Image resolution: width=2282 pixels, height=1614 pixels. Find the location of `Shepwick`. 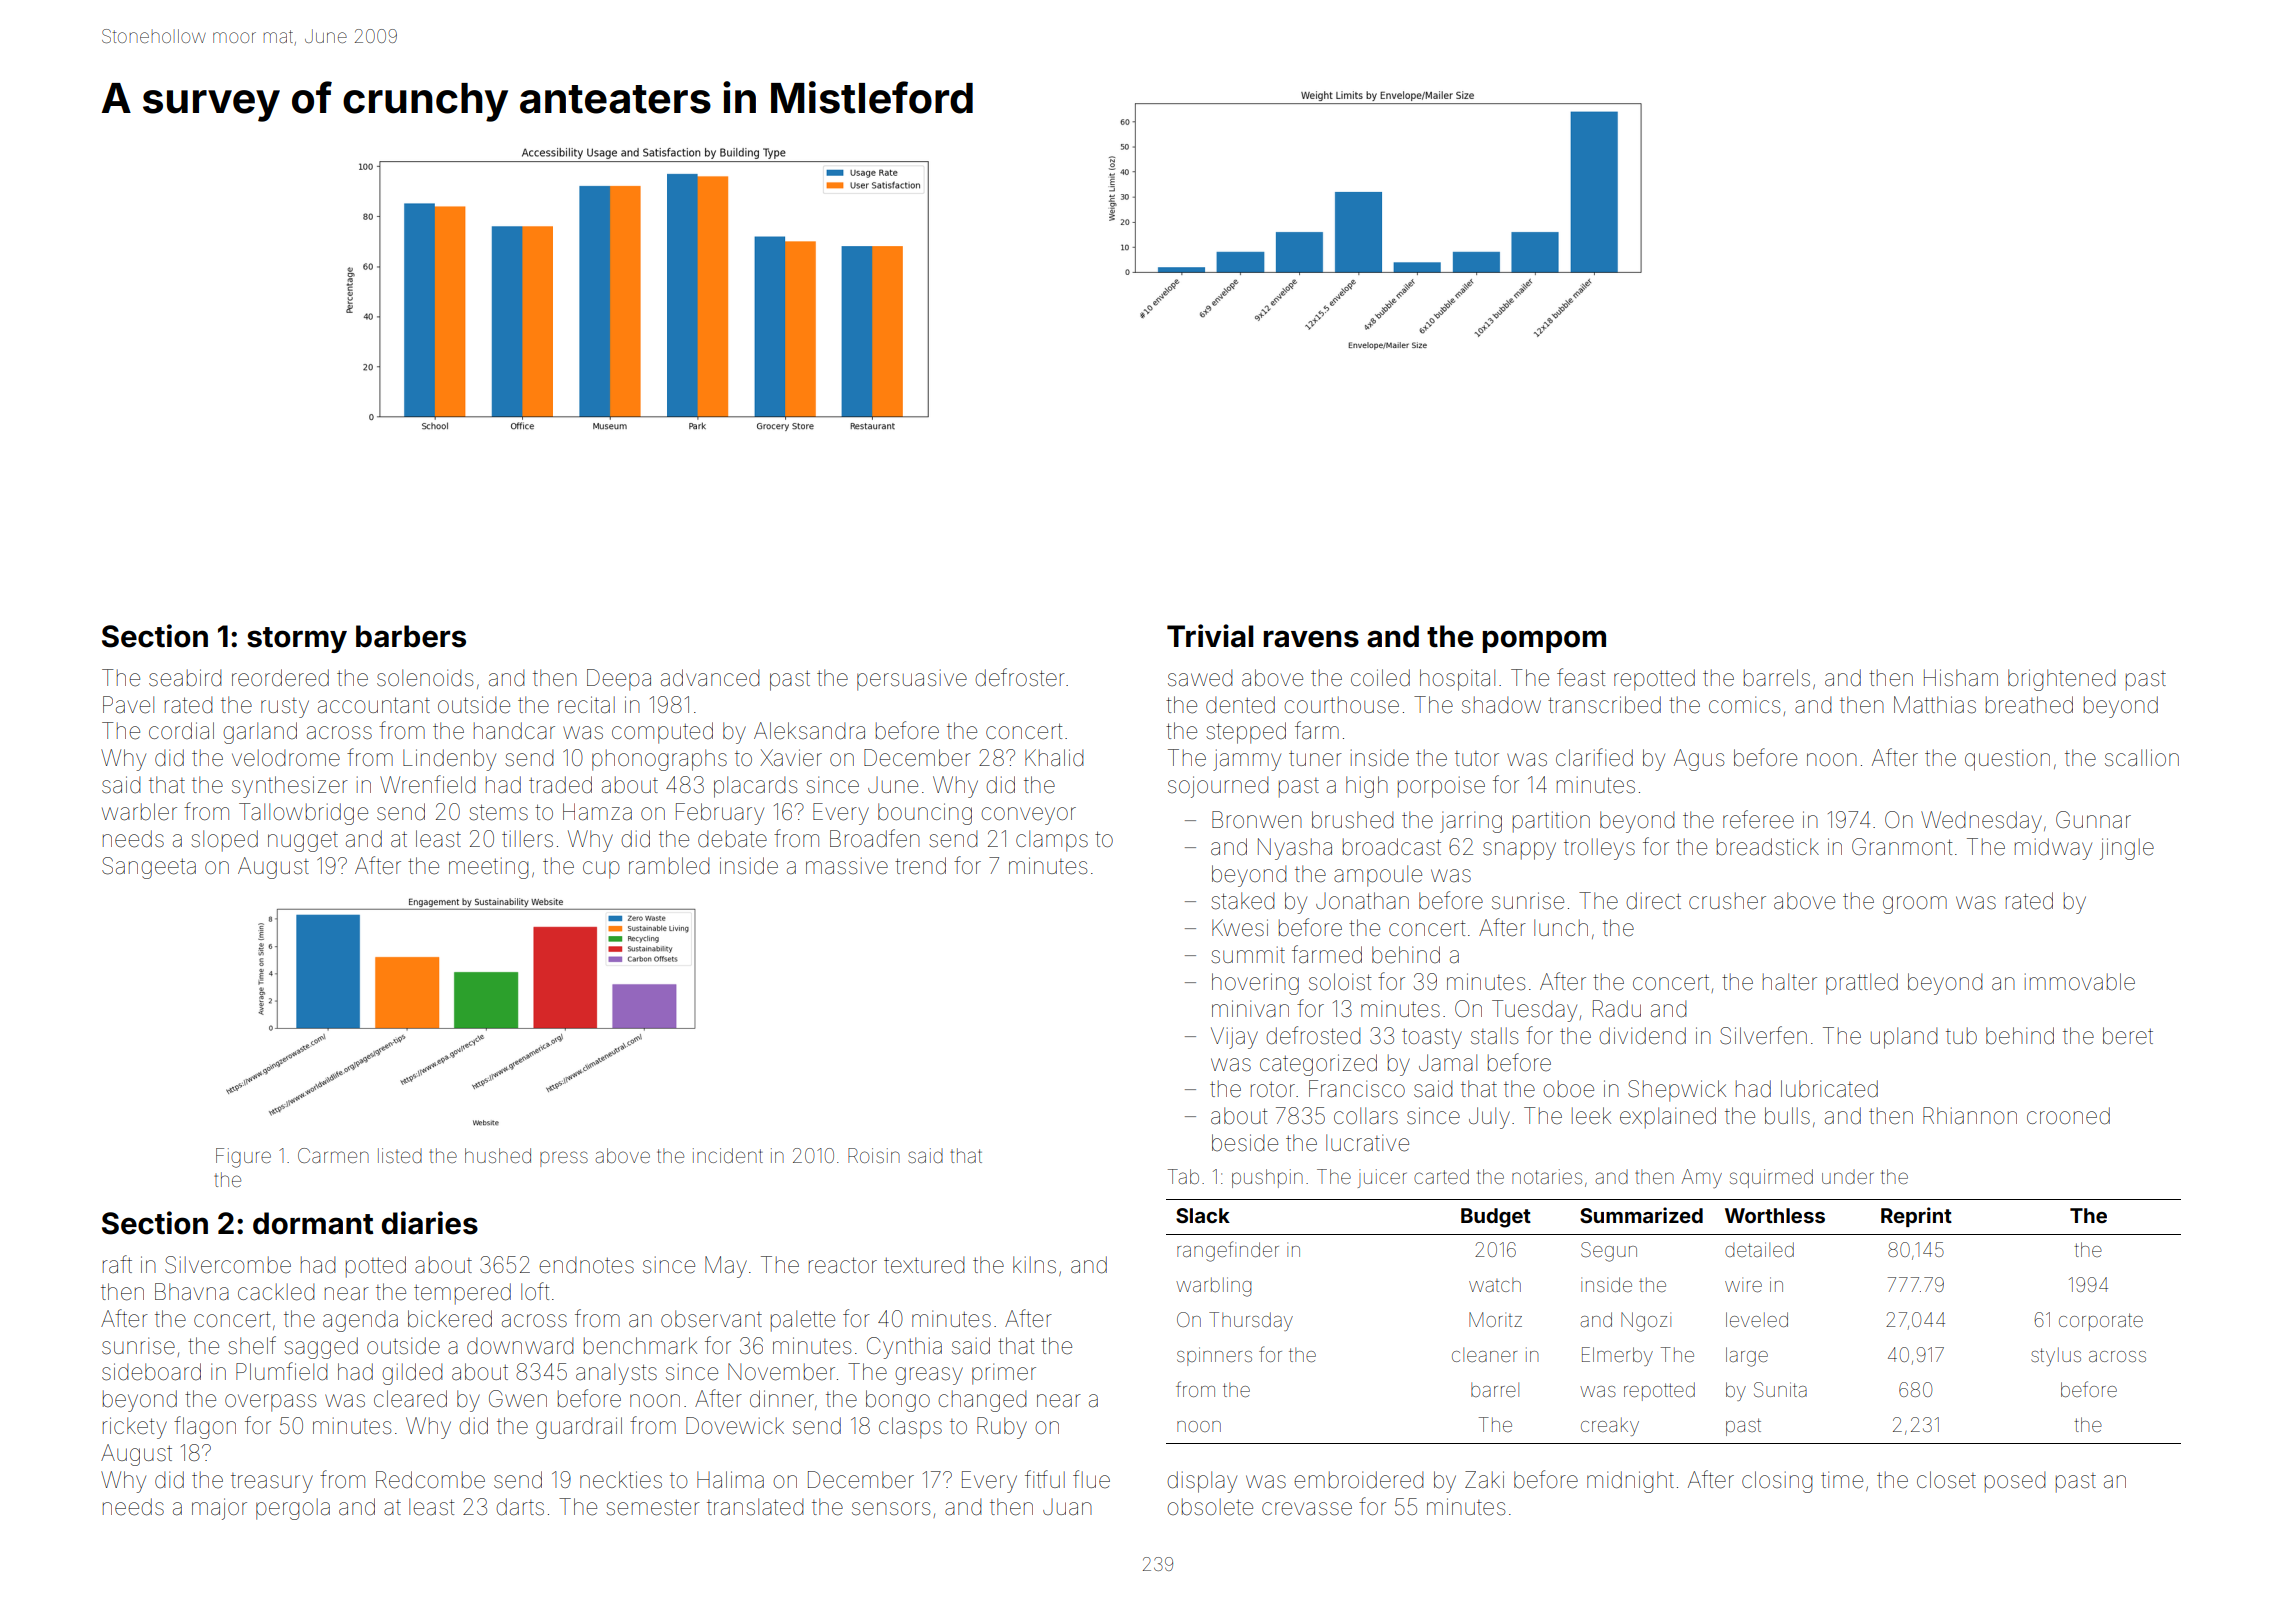

Shepwick is located at coordinates (1677, 1091).
